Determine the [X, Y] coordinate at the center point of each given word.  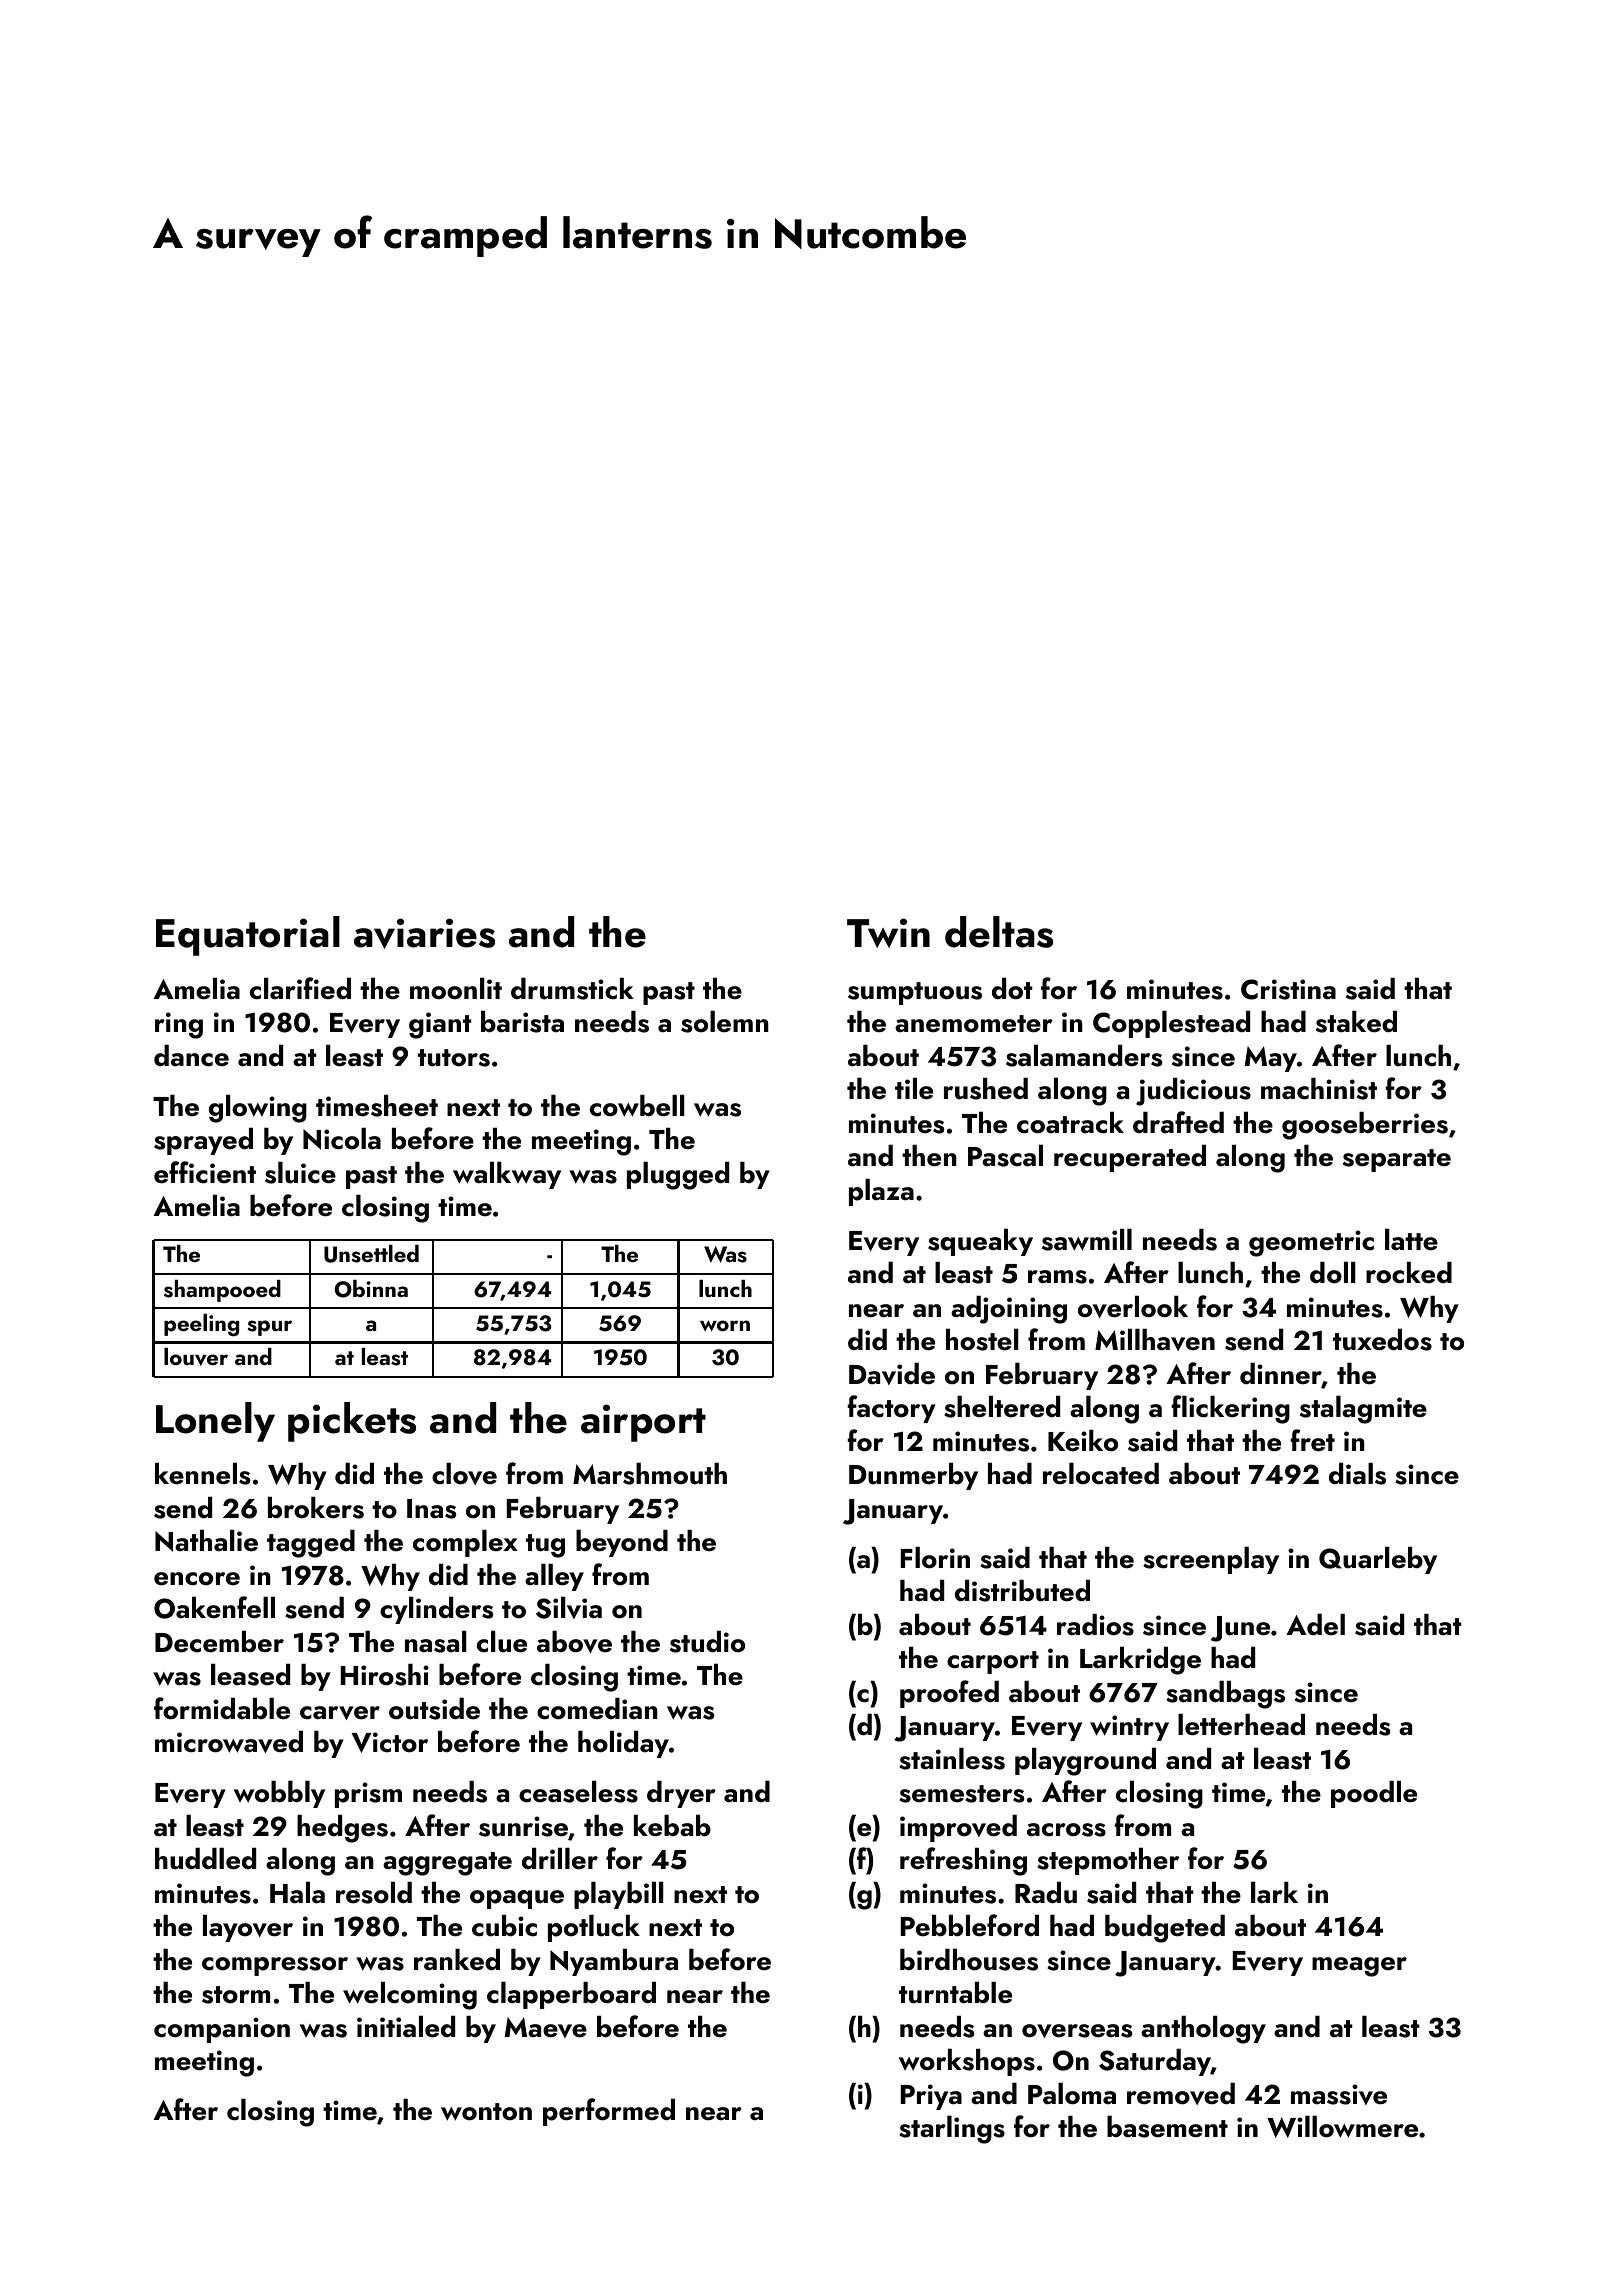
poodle [1374, 1794]
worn [725, 1325]
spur [269, 1328]
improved [958, 1828]
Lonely [215, 1422]
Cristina [1288, 989]
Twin [888, 933]
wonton [486, 2112]
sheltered [1002, 1407]
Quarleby [1378, 1560]
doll [1333, 1273]
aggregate [447, 1864]
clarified [300, 988]
